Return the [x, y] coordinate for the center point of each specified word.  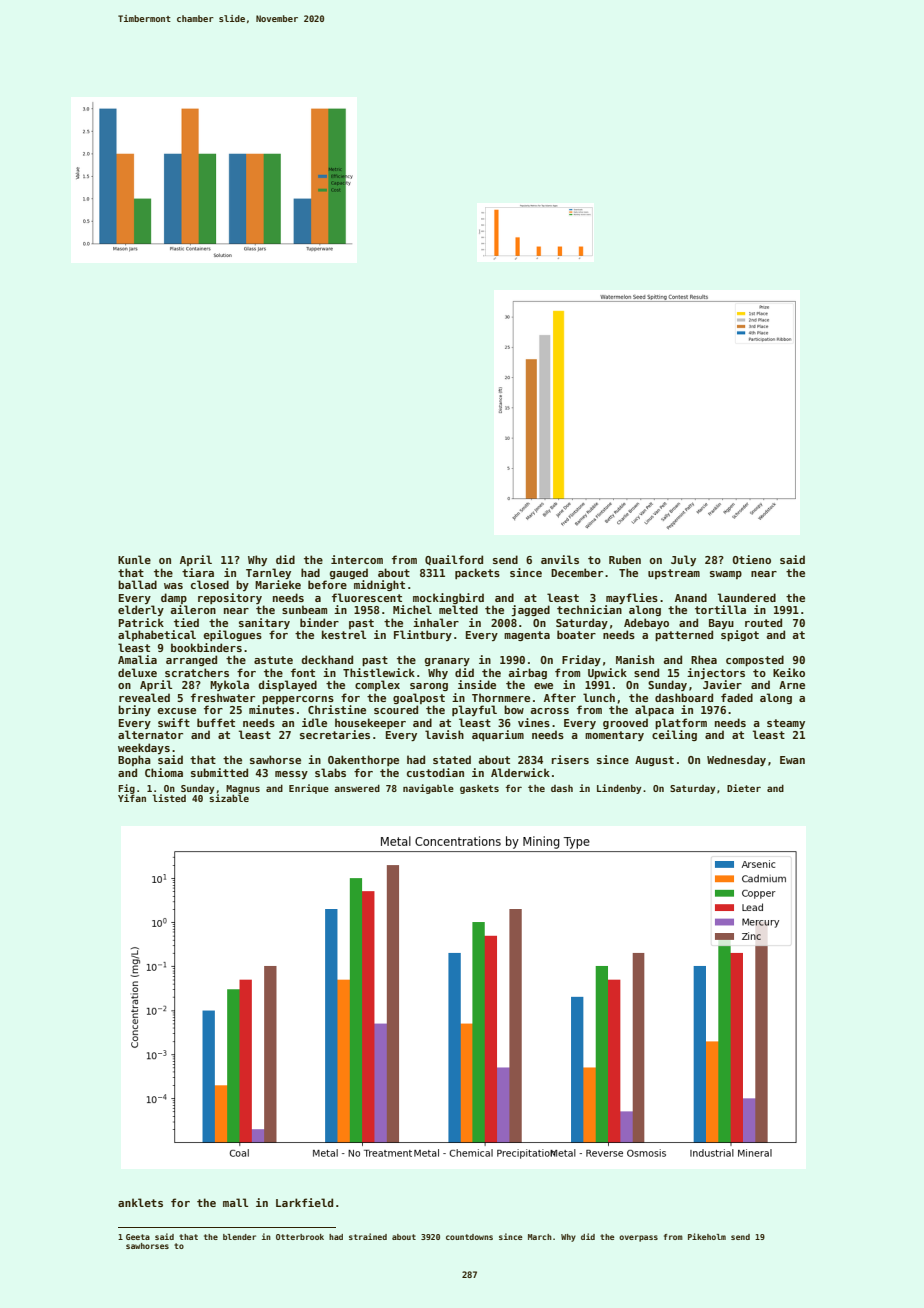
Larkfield [304, 1202]
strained [368, 1236]
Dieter [744, 788]
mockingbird [448, 598]
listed [169, 798]
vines [534, 722]
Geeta [138, 1237]
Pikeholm [707, 1236]
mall [235, 1202]
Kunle [134, 559]
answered [357, 788]
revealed [144, 697]
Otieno [751, 559]
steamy [786, 724]
